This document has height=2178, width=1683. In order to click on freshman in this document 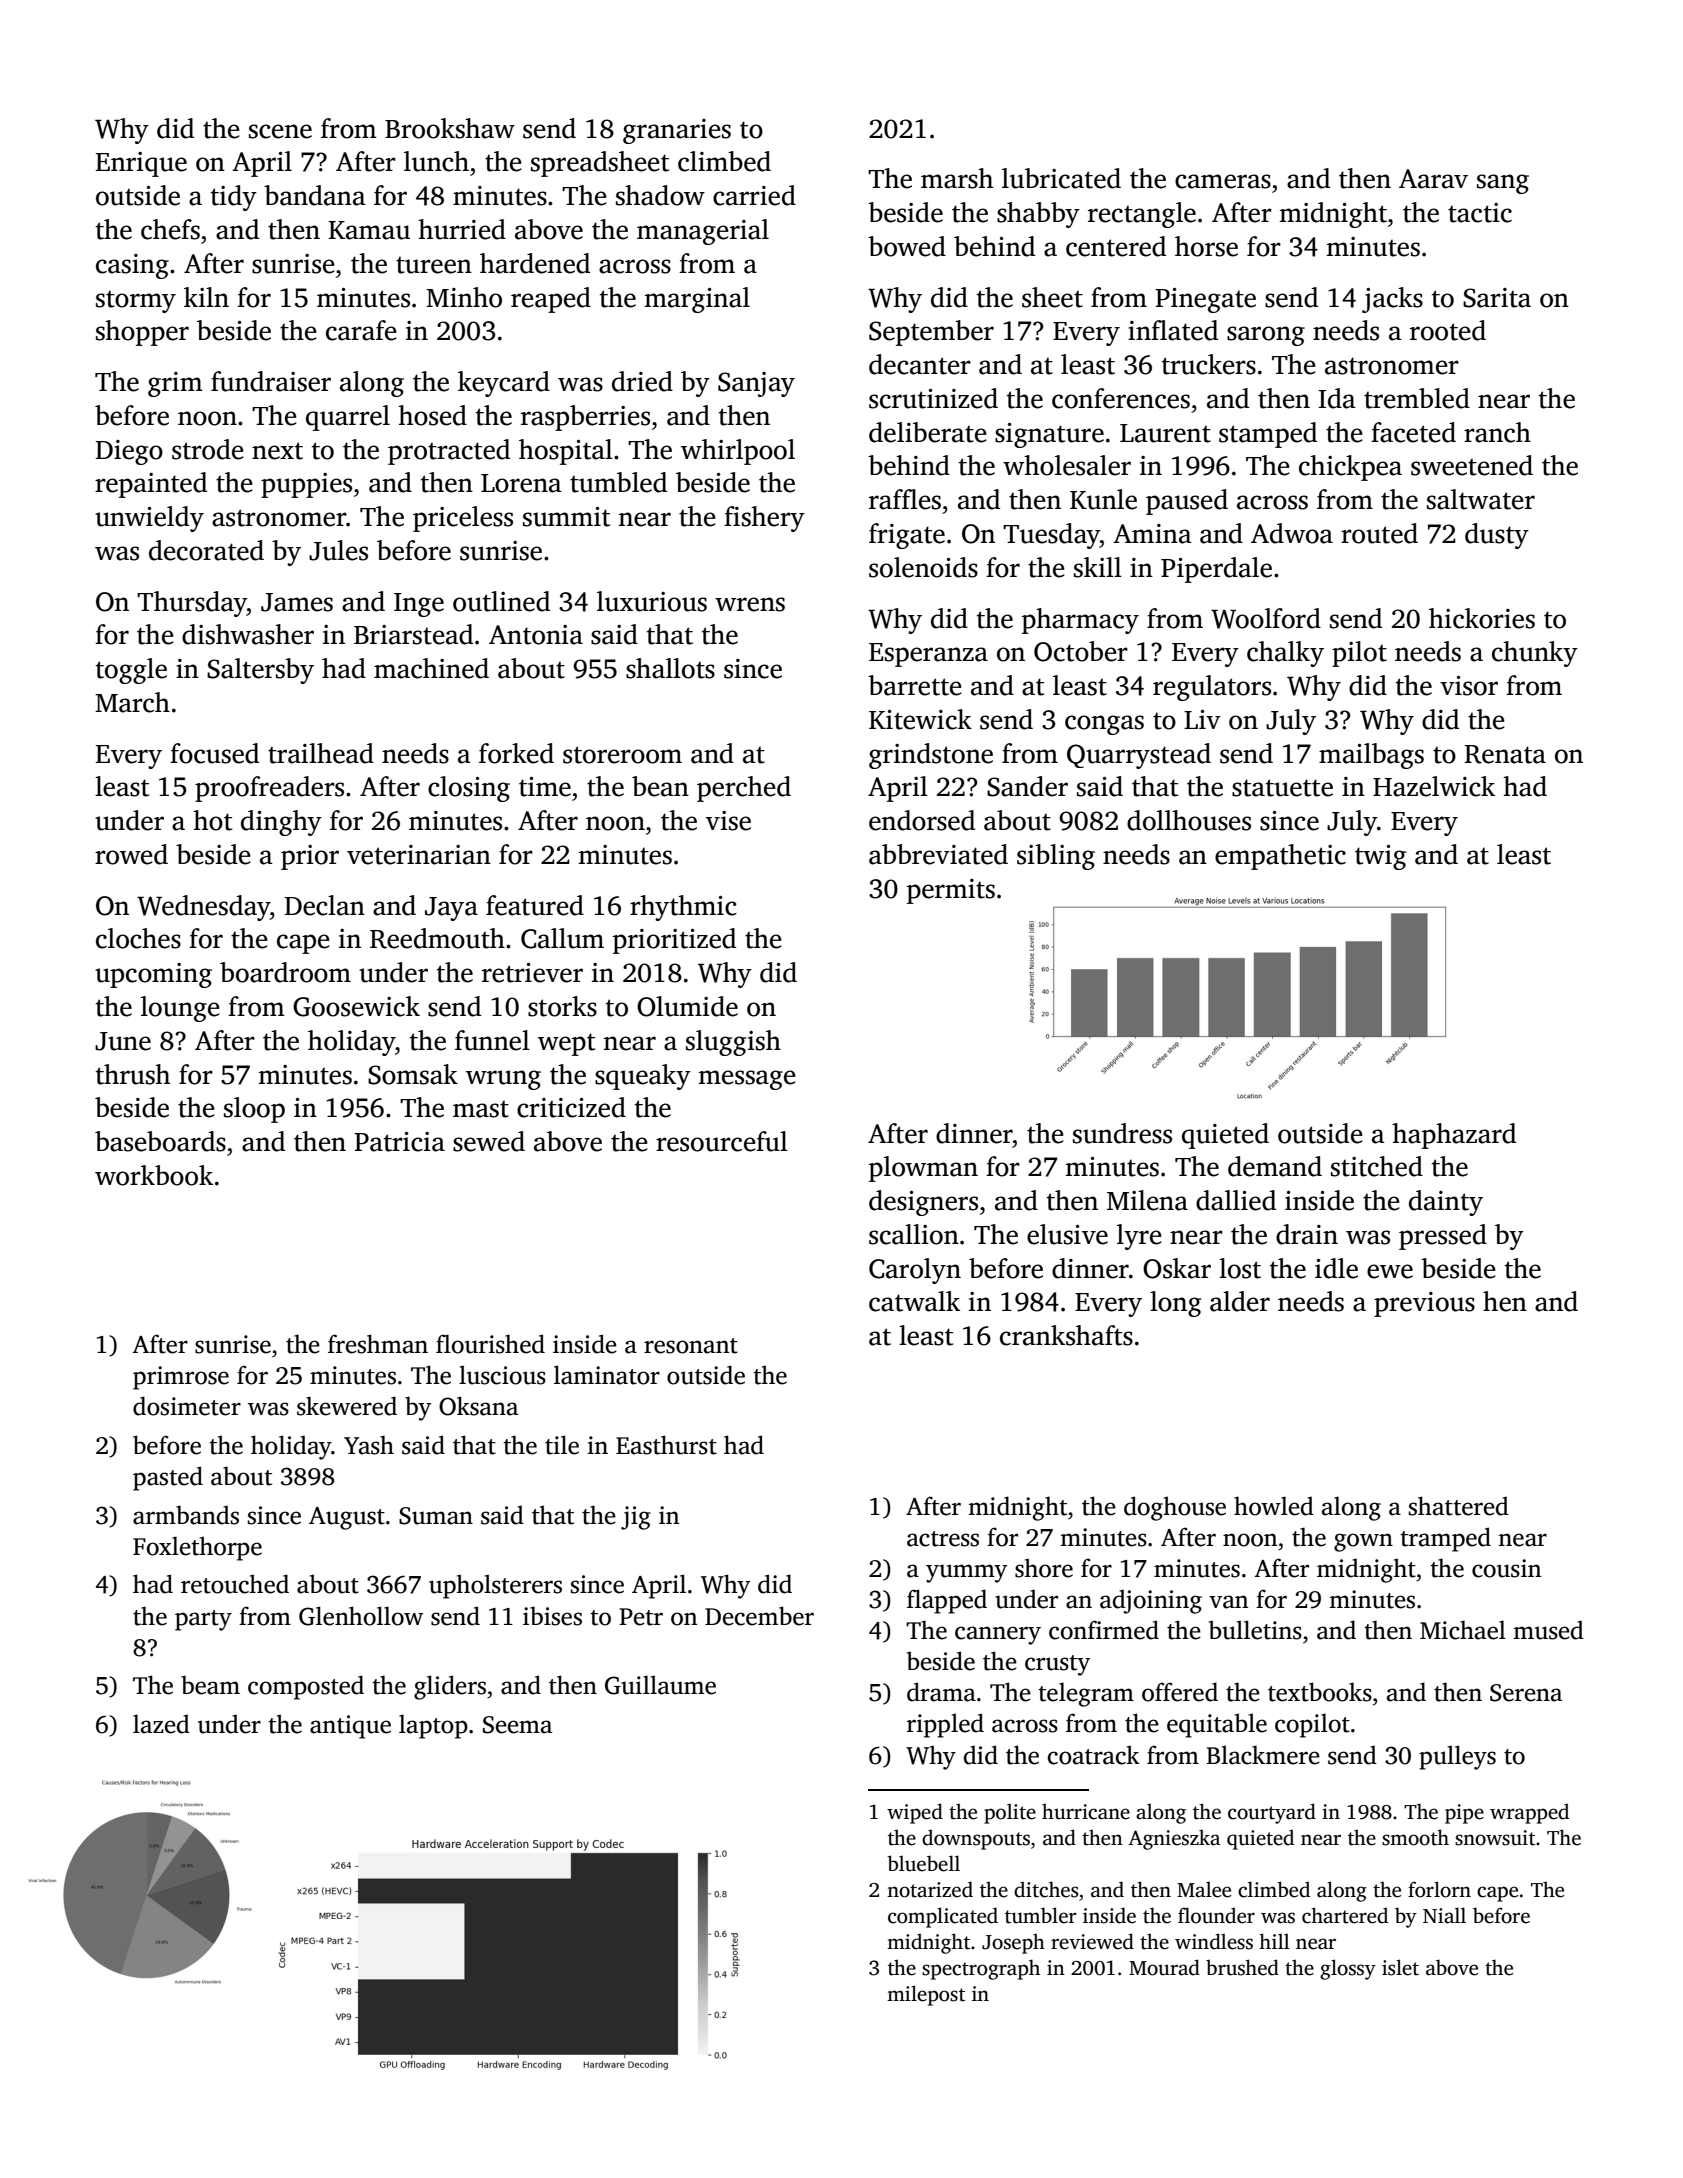, I will do `click(378, 1344)`.
